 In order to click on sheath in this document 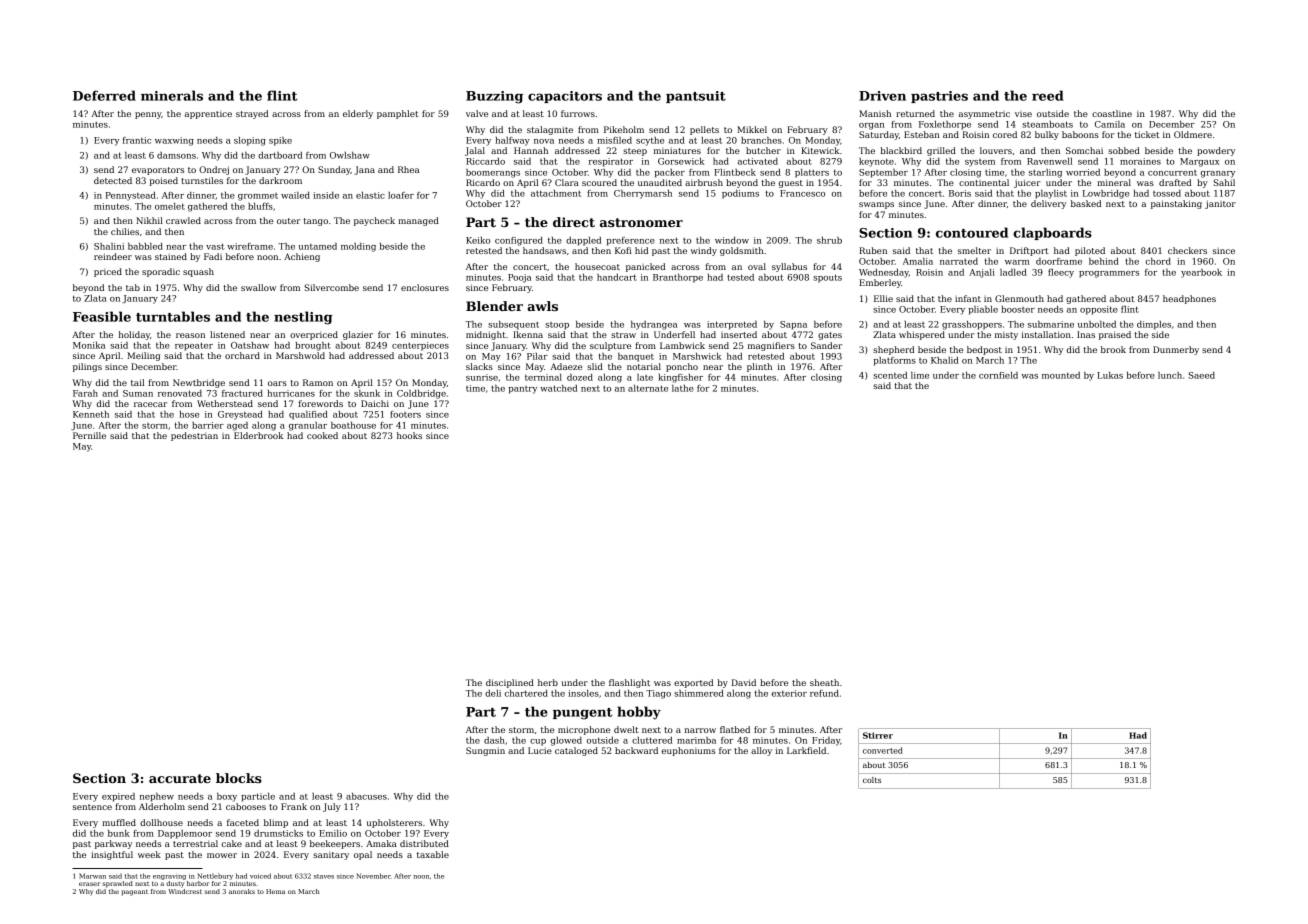, I will do `click(824, 682)`.
